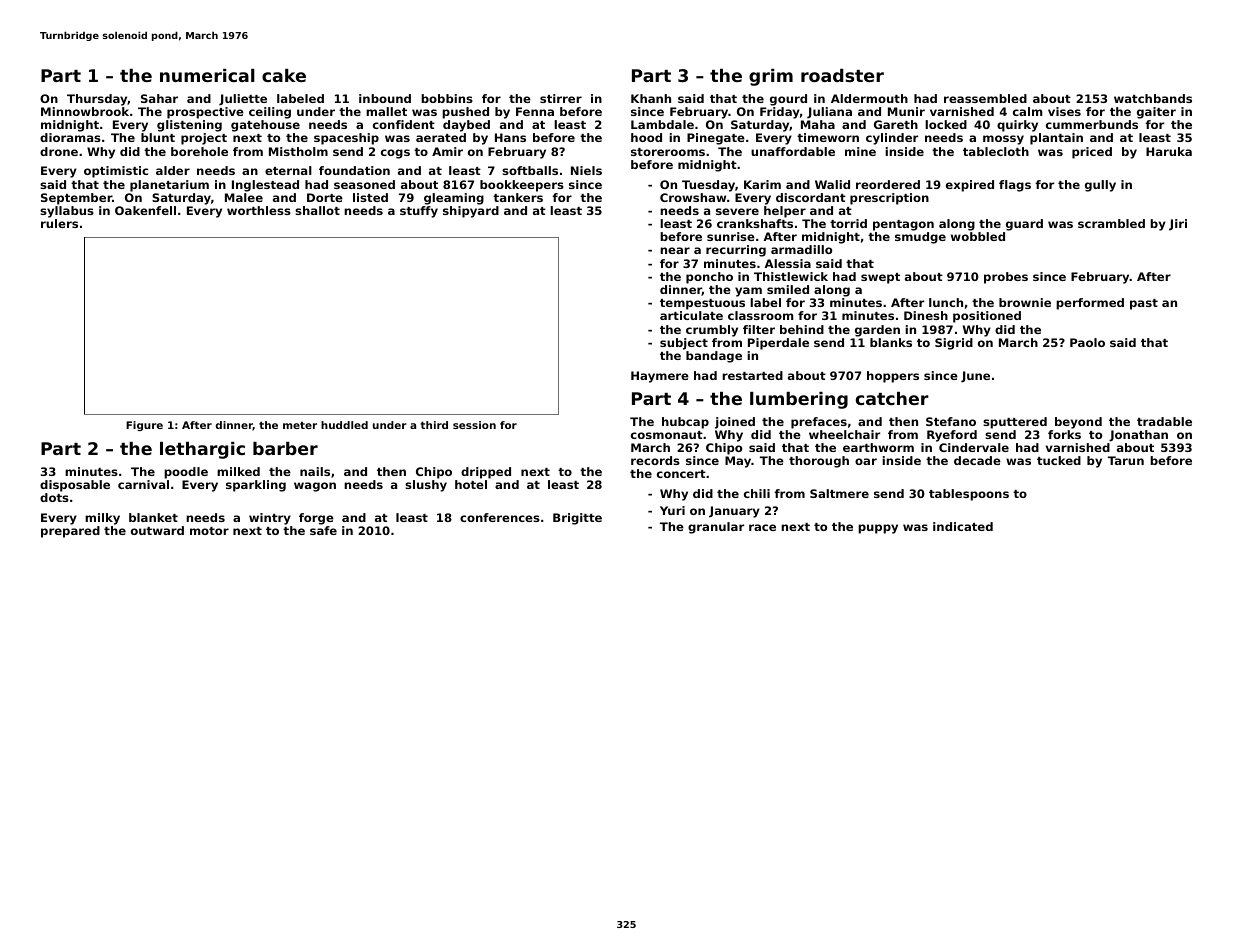 This screenshot has height=952, width=1233. I want to click on prepared, so click(70, 532).
